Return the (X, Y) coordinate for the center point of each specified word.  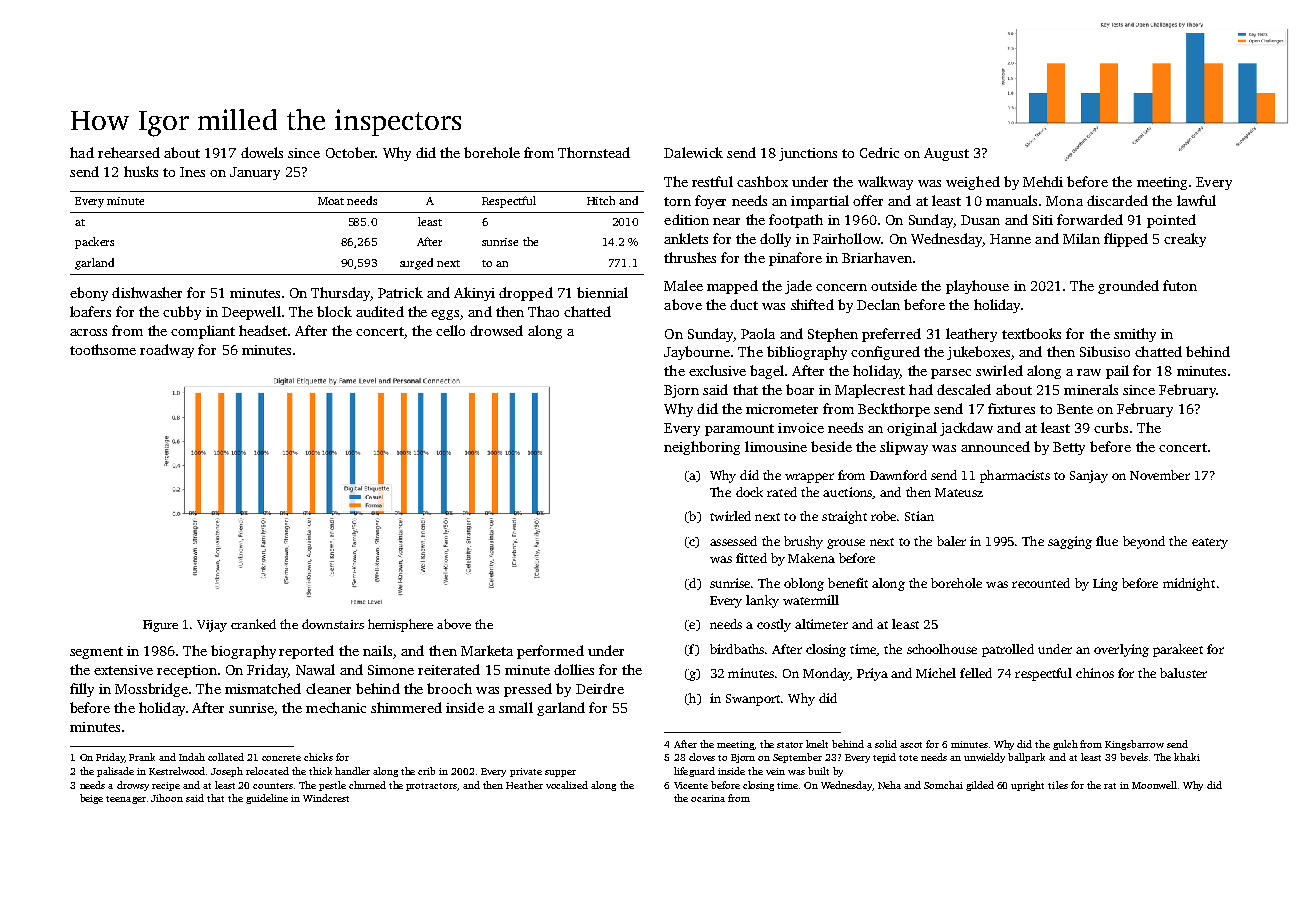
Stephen (833, 335)
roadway (167, 351)
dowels (262, 152)
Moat (331, 201)
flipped (1126, 240)
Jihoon (167, 798)
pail (1117, 372)
